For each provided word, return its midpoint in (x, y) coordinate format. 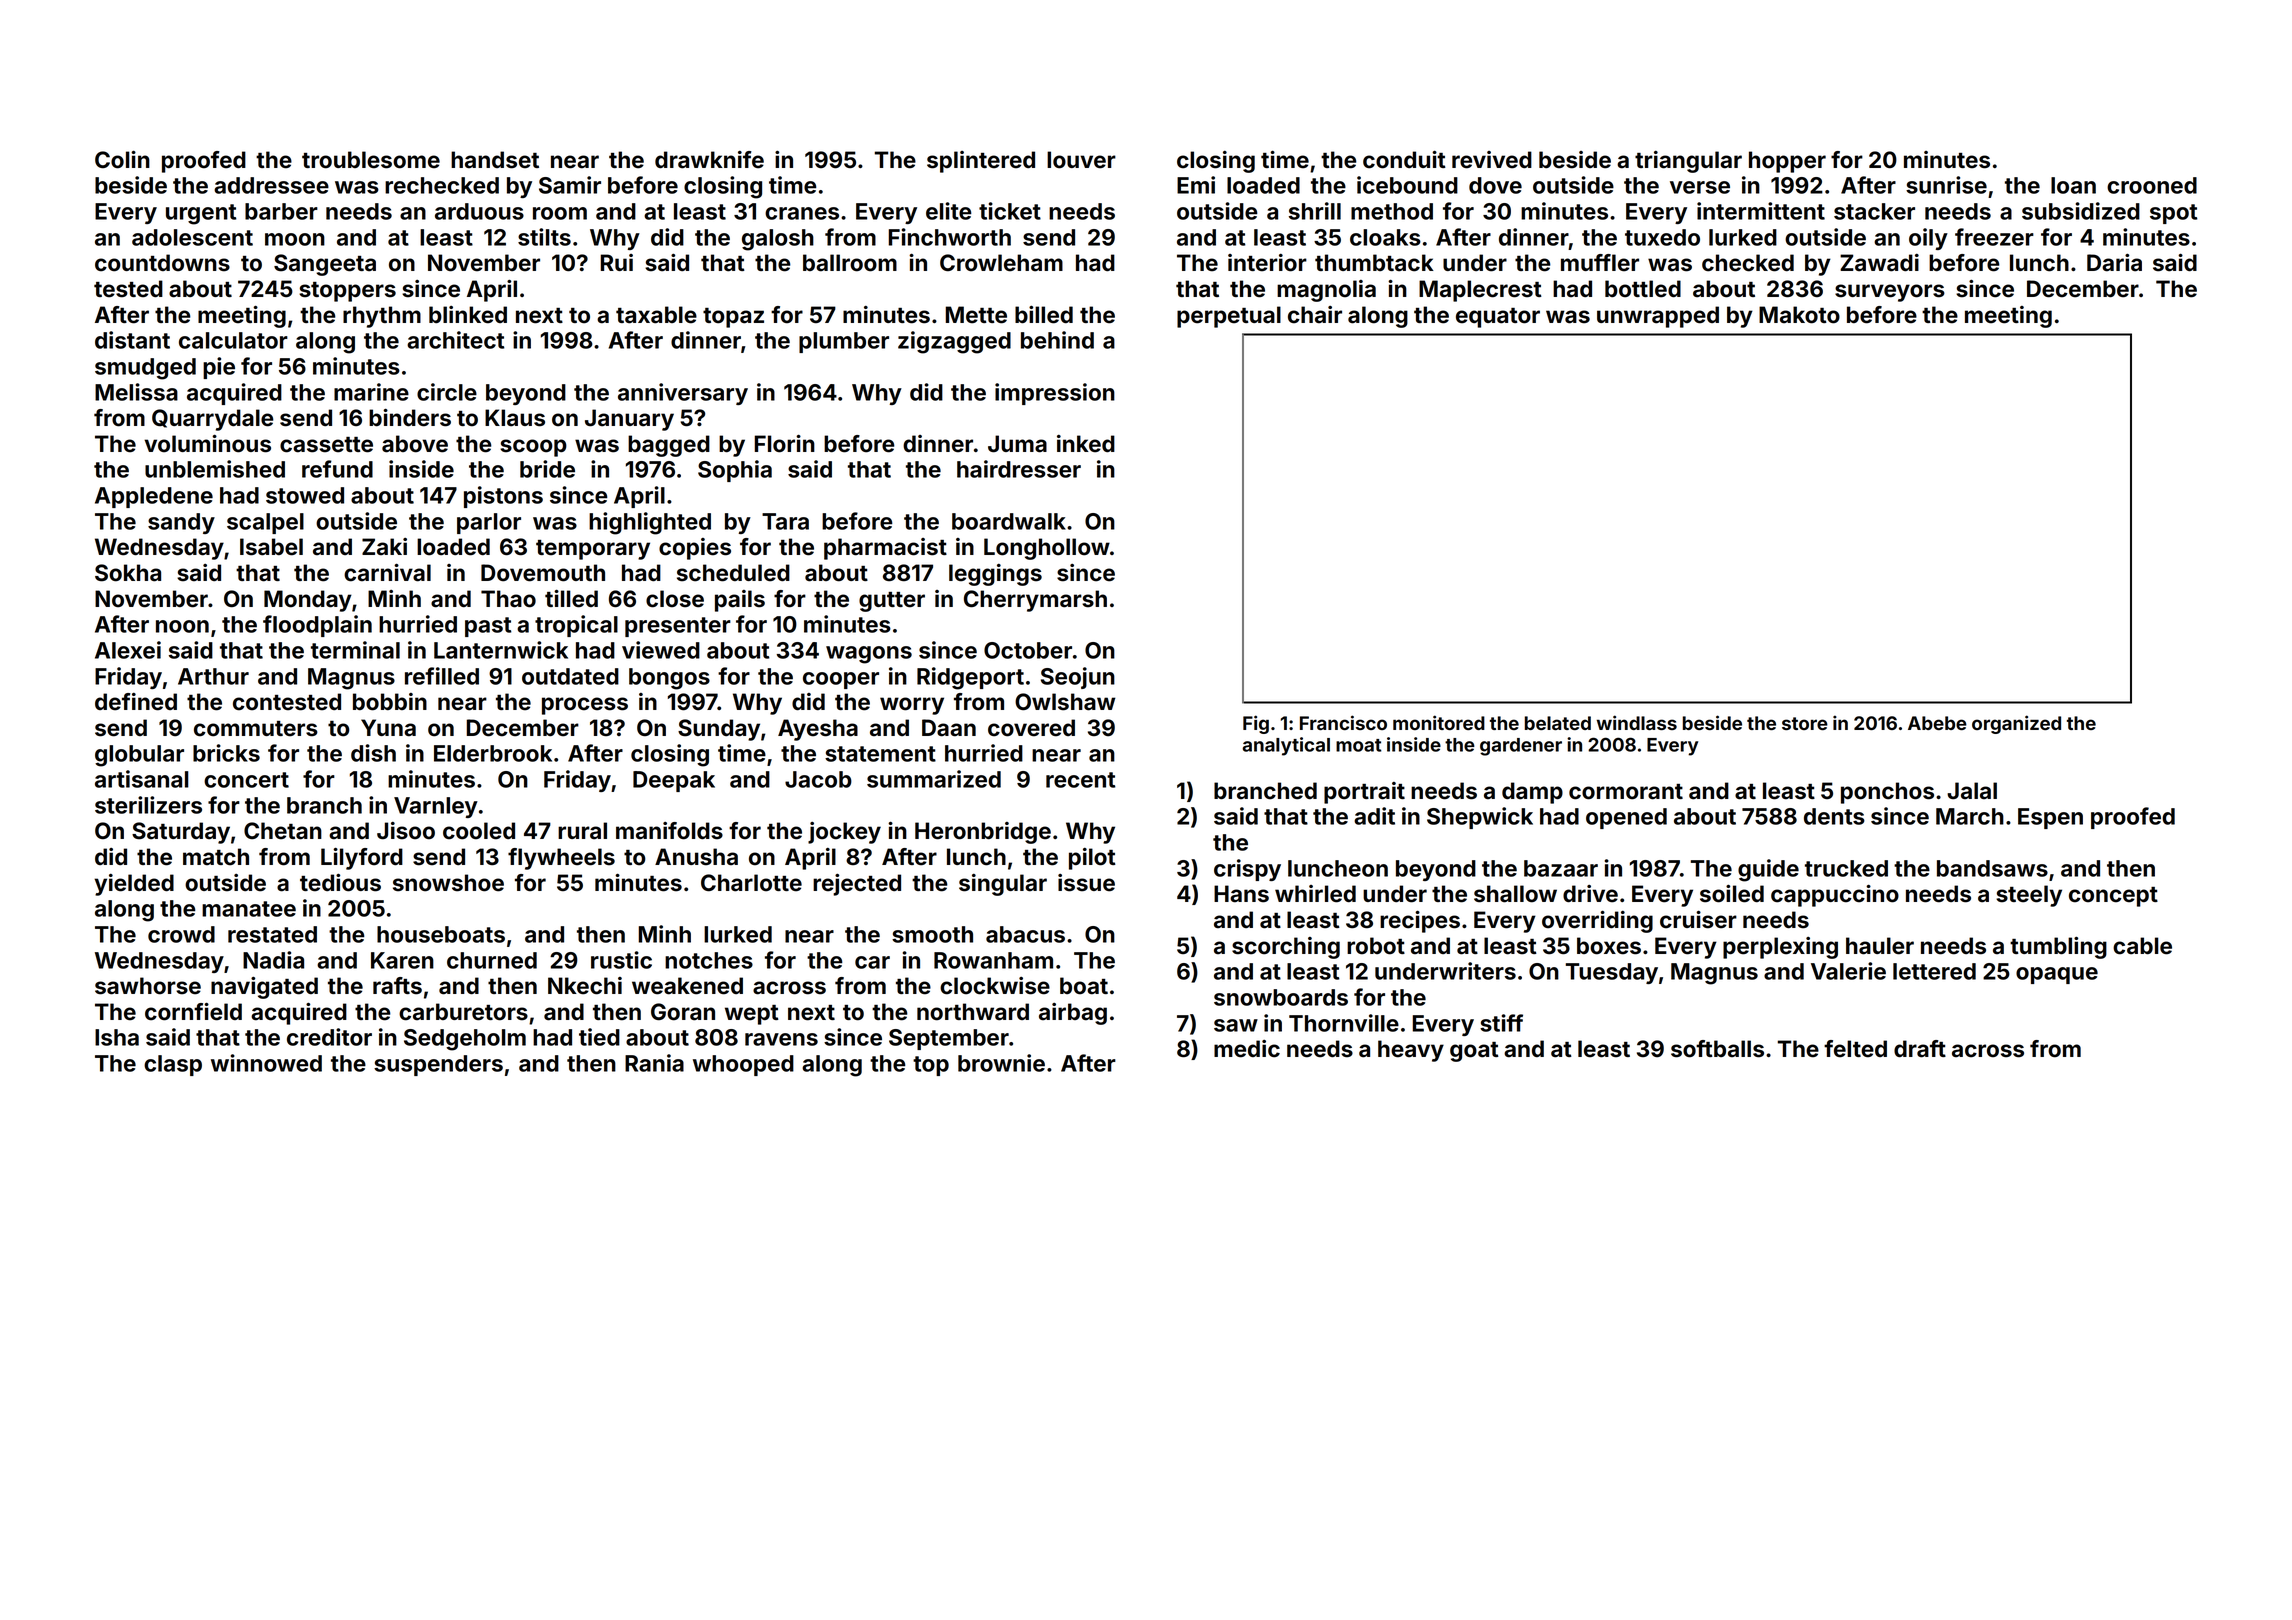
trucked (1846, 868)
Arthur (213, 676)
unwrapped (1658, 317)
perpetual (1229, 317)
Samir (570, 185)
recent (1080, 780)
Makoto (1799, 315)
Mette (976, 315)
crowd (181, 934)
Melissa (136, 392)
